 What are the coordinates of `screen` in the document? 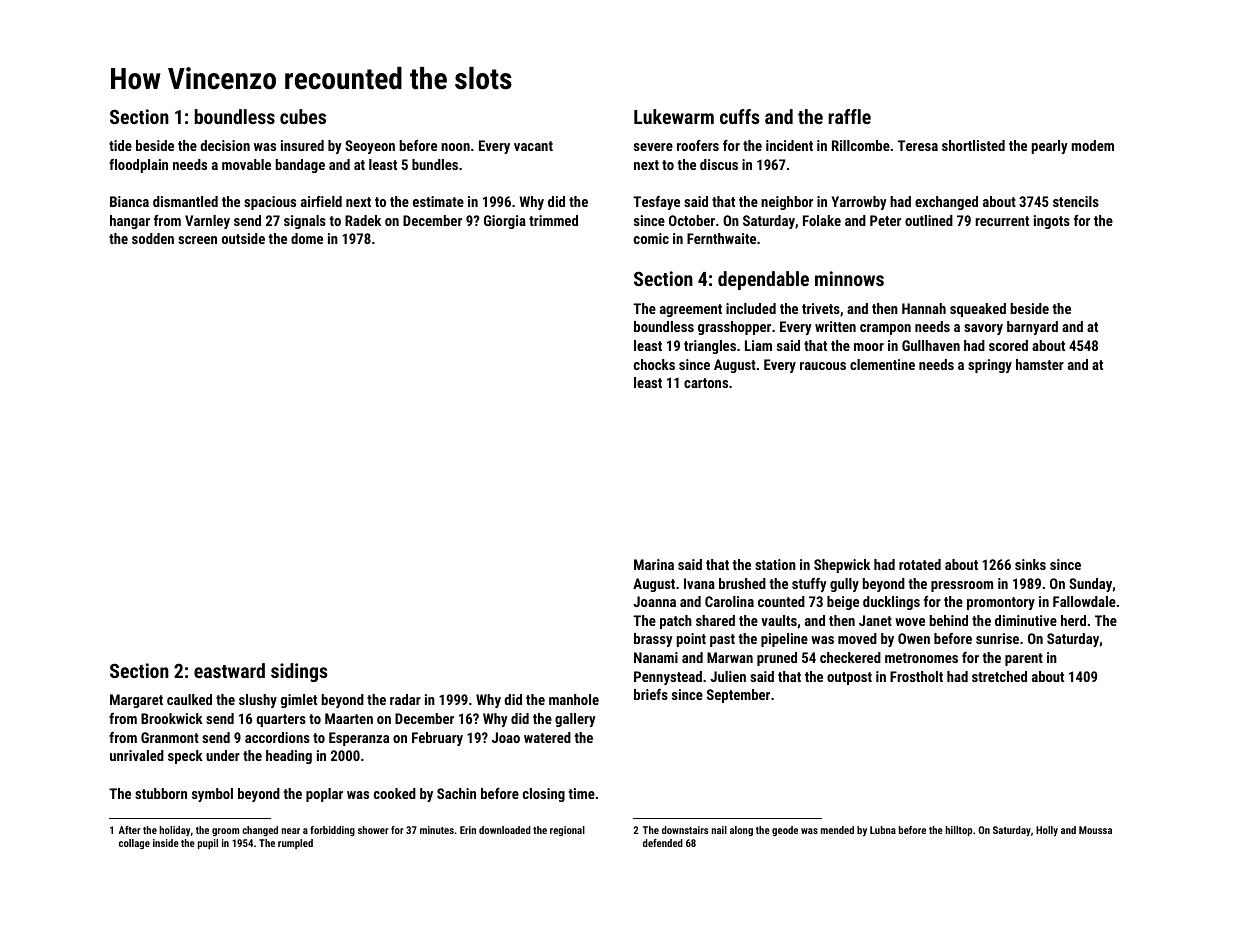 It's located at (197, 240).
